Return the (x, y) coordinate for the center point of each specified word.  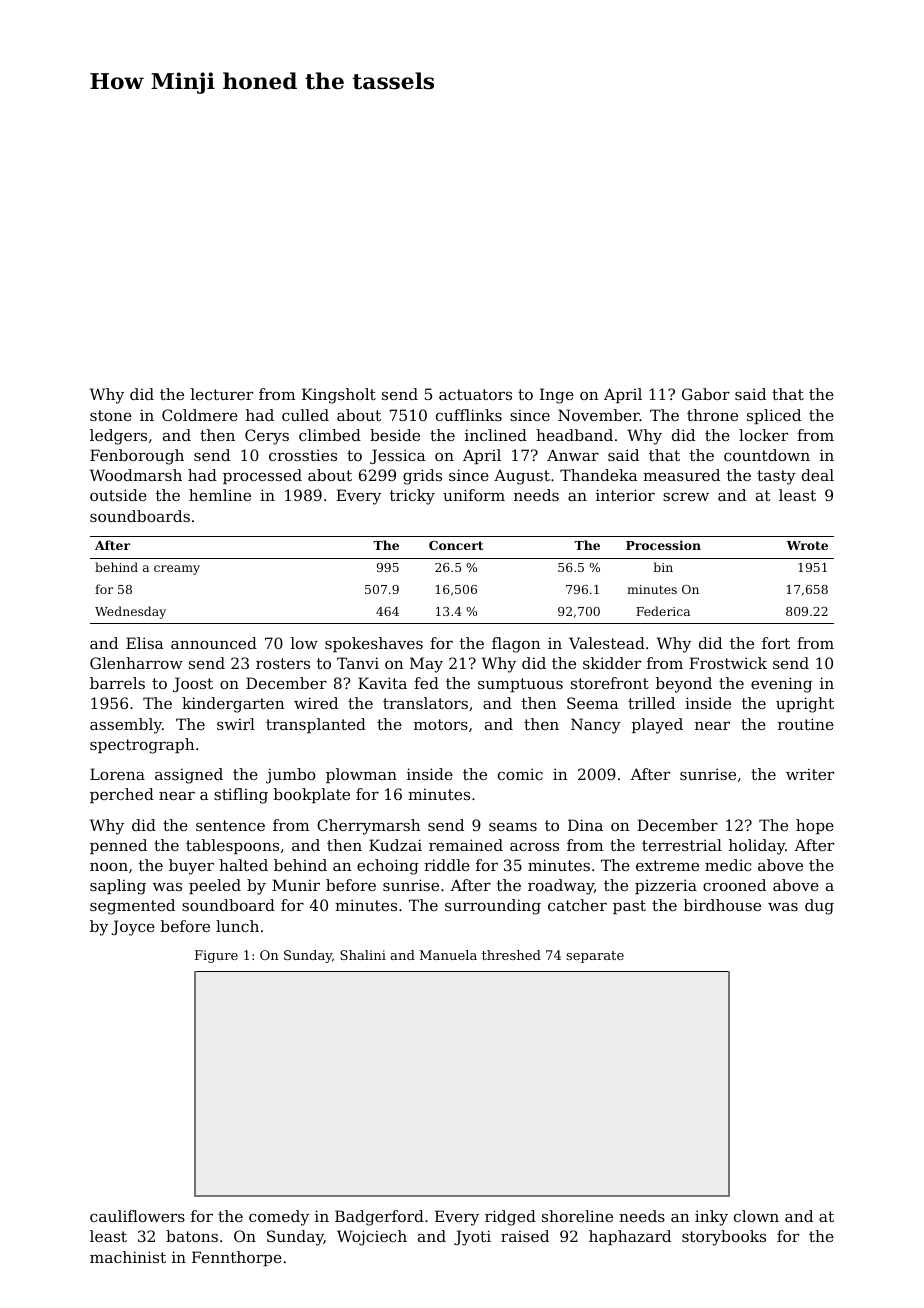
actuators (475, 394)
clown (756, 1216)
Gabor (706, 394)
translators (425, 703)
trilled (651, 703)
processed (262, 476)
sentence (230, 825)
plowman (361, 775)
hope (815, 826)
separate (595, 957)
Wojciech (372, 1238)
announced (214, 643)
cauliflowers (137, 1216)
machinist (128, 1257)
